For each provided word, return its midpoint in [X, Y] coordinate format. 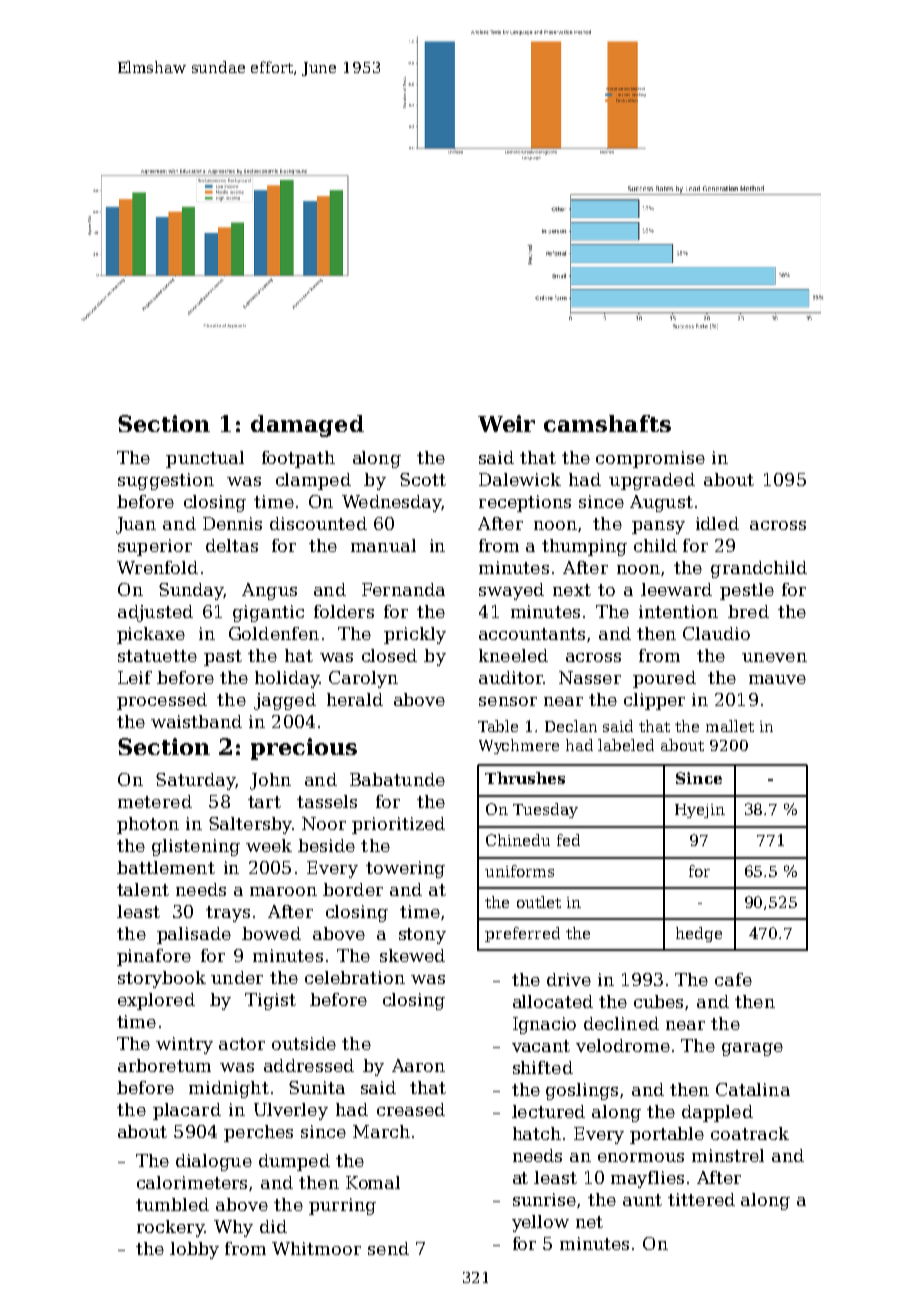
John [270, 781]
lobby [194, 1250]
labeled [626, 745]
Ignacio [544, 1025]
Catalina [753, 1089]
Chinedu [518, 840]
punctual [205, 459]
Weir [506, 423]
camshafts [607, 423]
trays [228, 914]
